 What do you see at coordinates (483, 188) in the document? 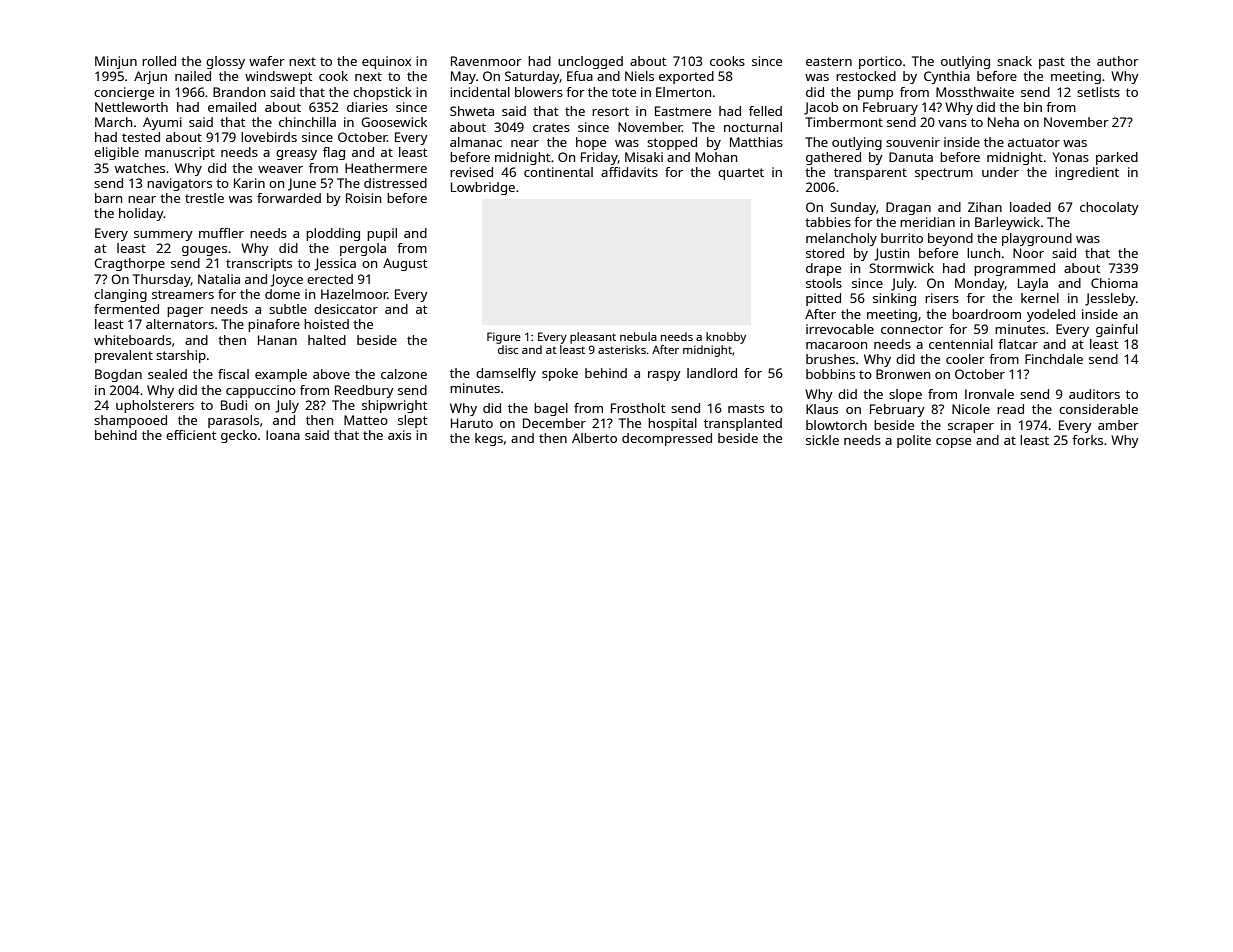
I see `Lowbridge` at bounding box center [483, 188].
